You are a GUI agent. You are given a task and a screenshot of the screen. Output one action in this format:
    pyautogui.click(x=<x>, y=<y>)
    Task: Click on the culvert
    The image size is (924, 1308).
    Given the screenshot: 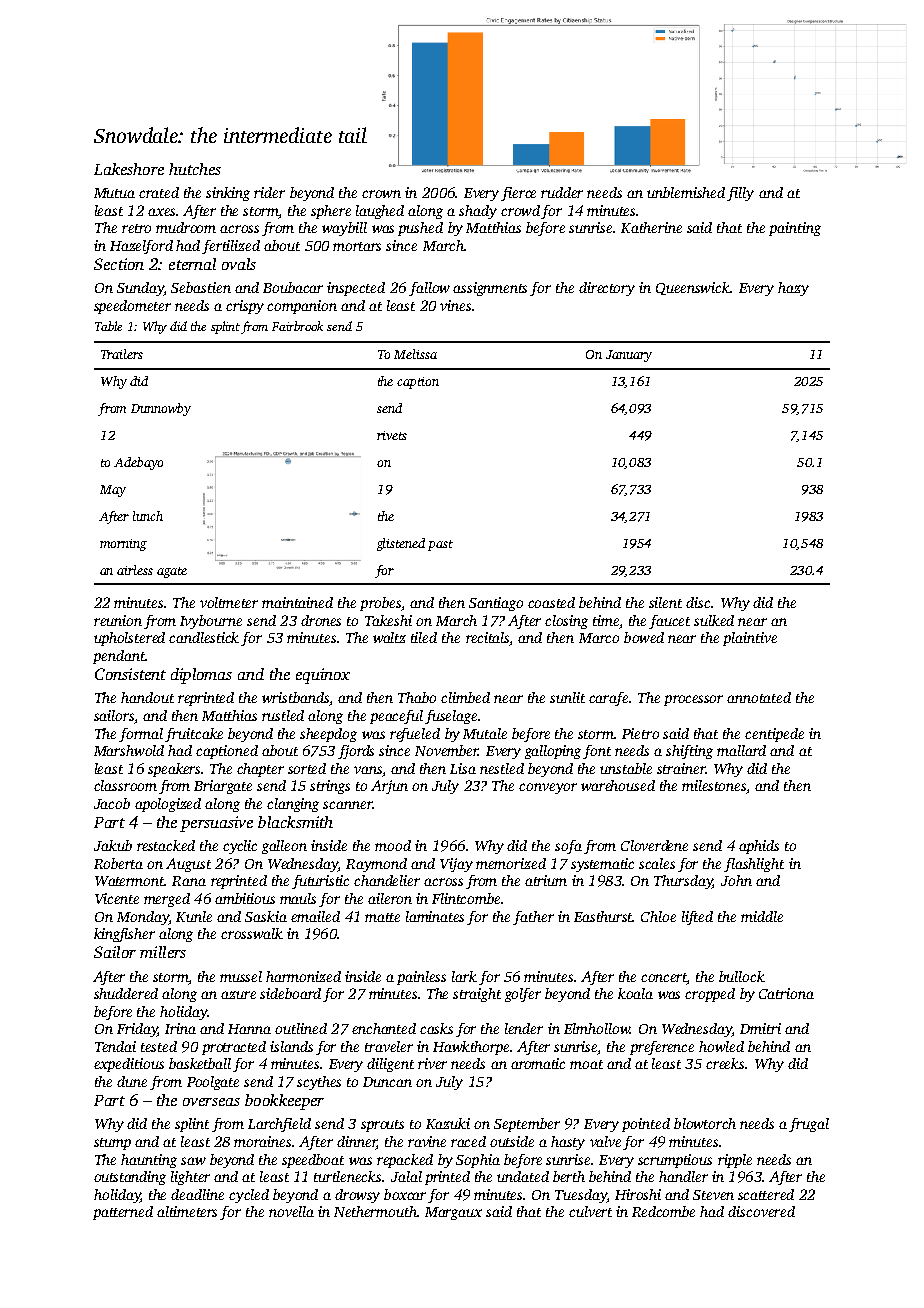 What is the action you would take?
    pyautogui.click(x=590, y=1211)
